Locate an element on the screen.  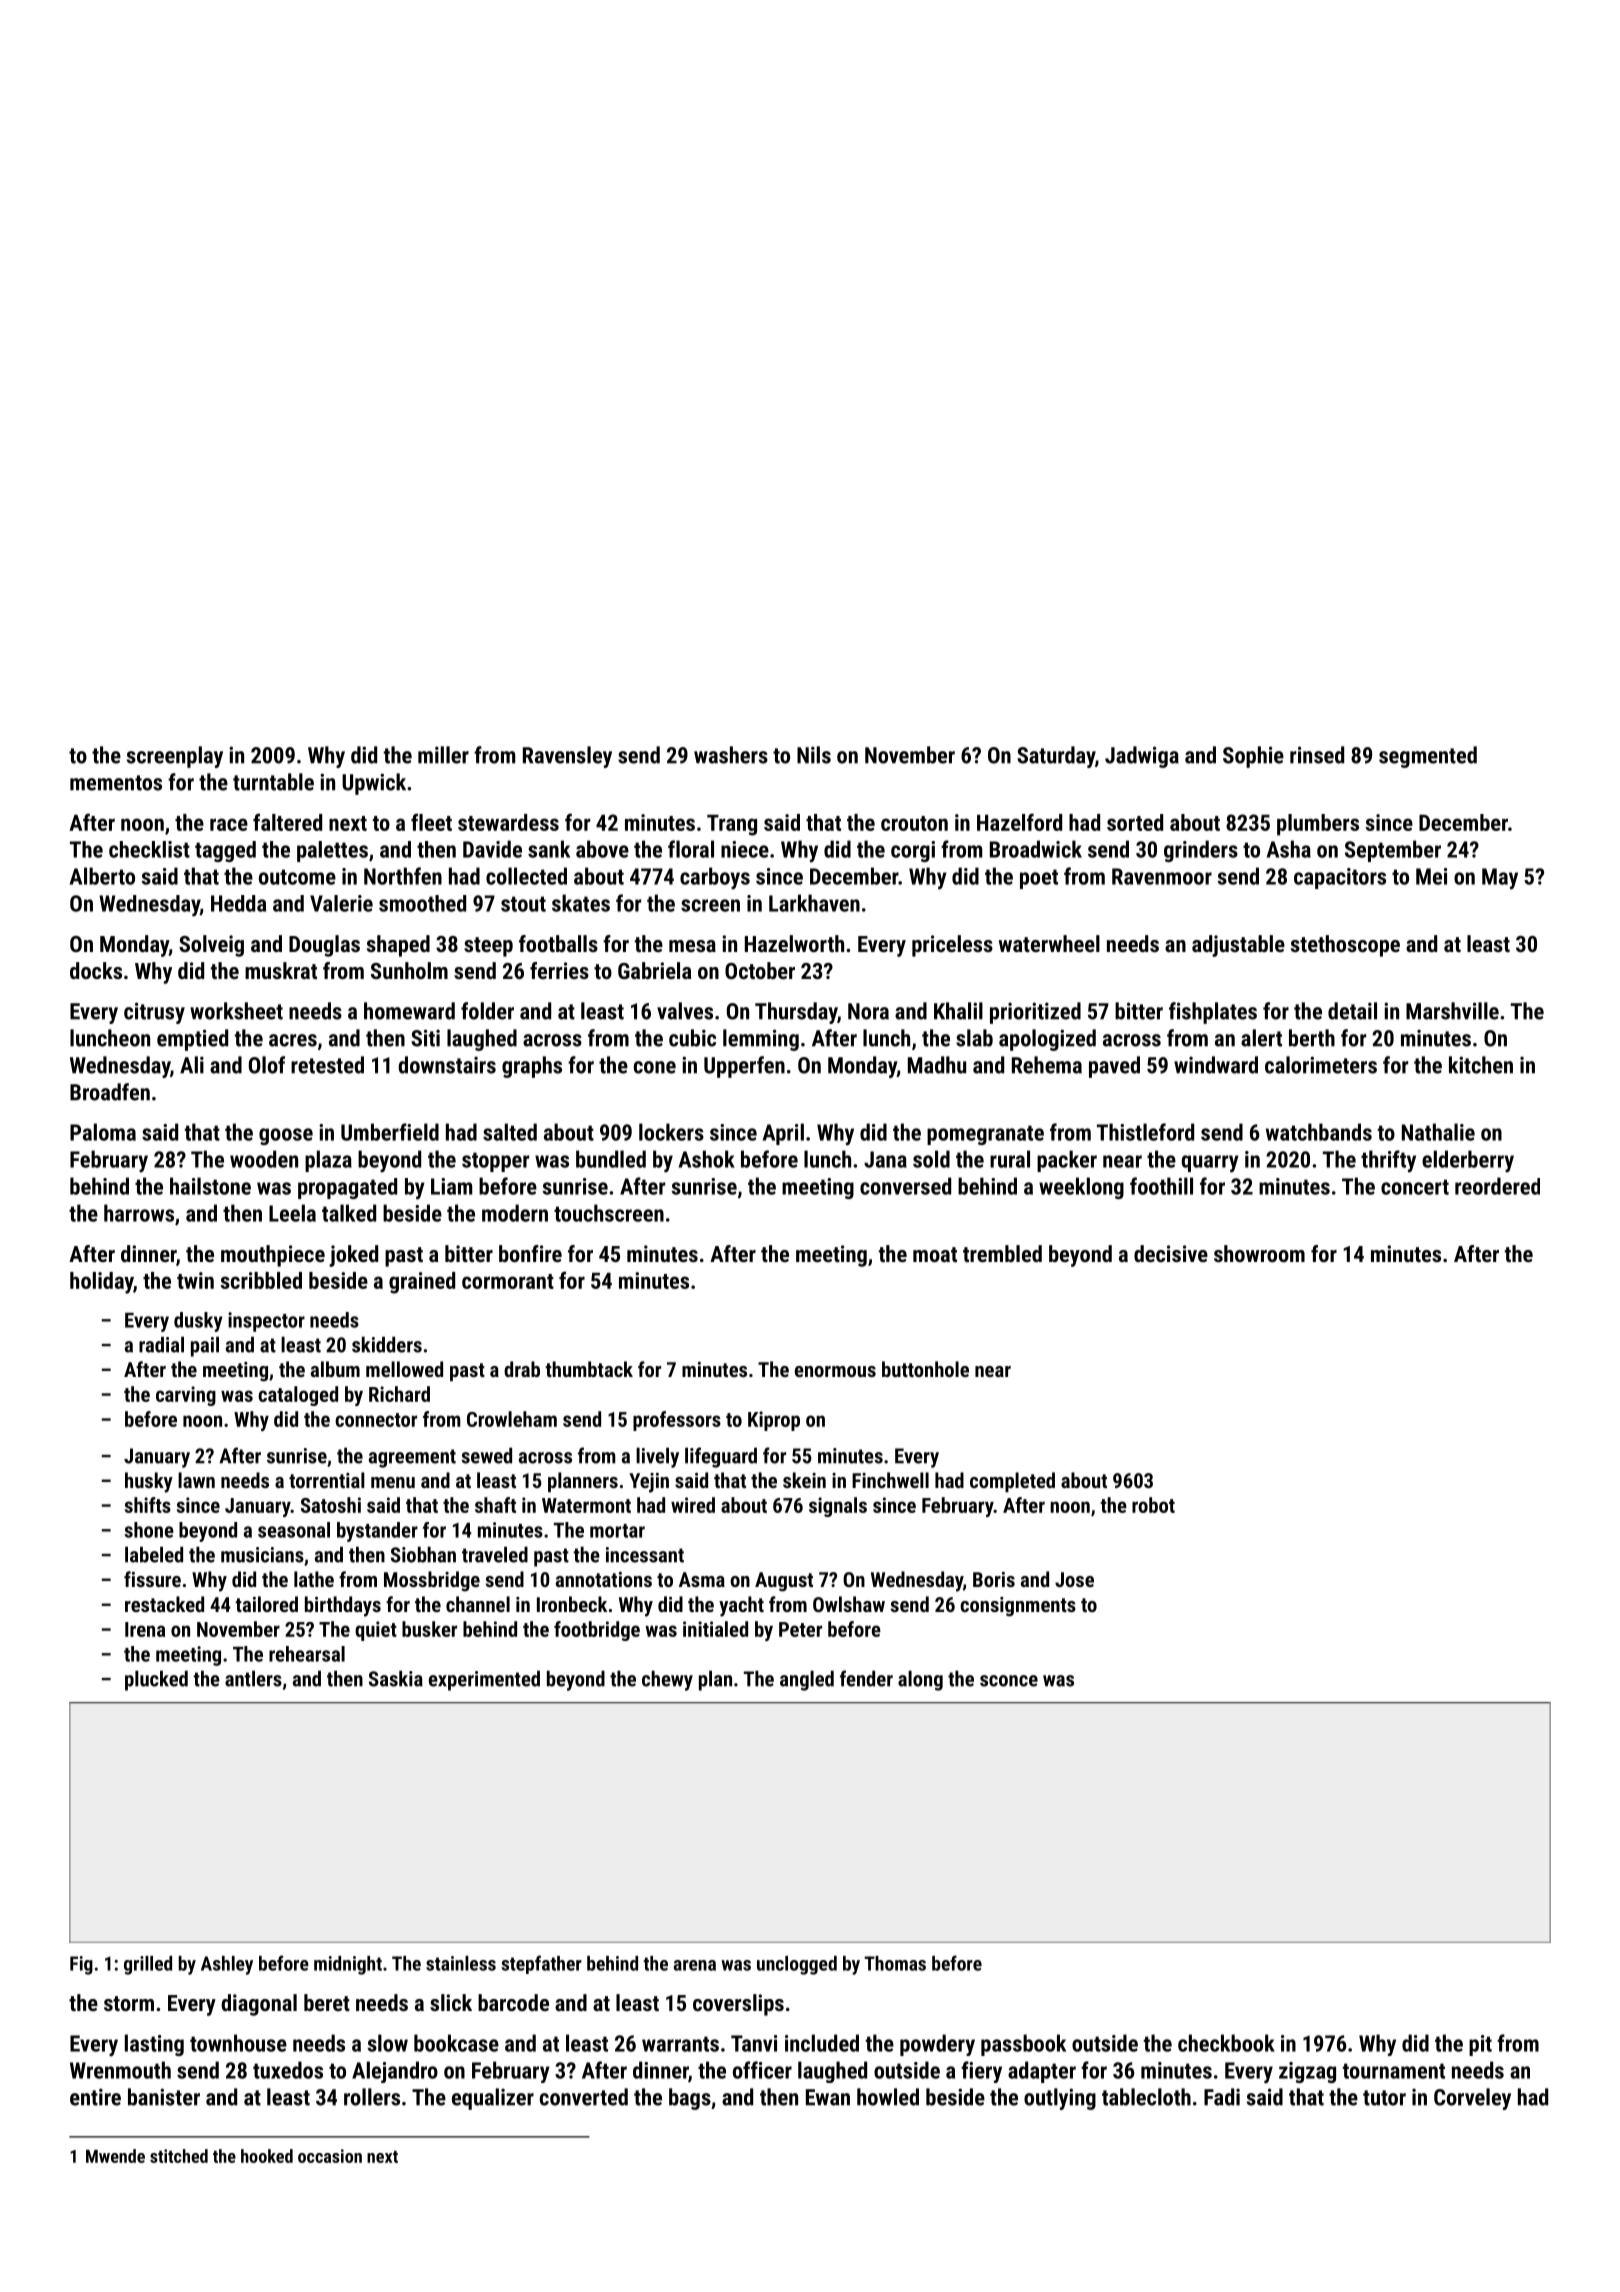
angled is located at coordinates (807, 1680).
